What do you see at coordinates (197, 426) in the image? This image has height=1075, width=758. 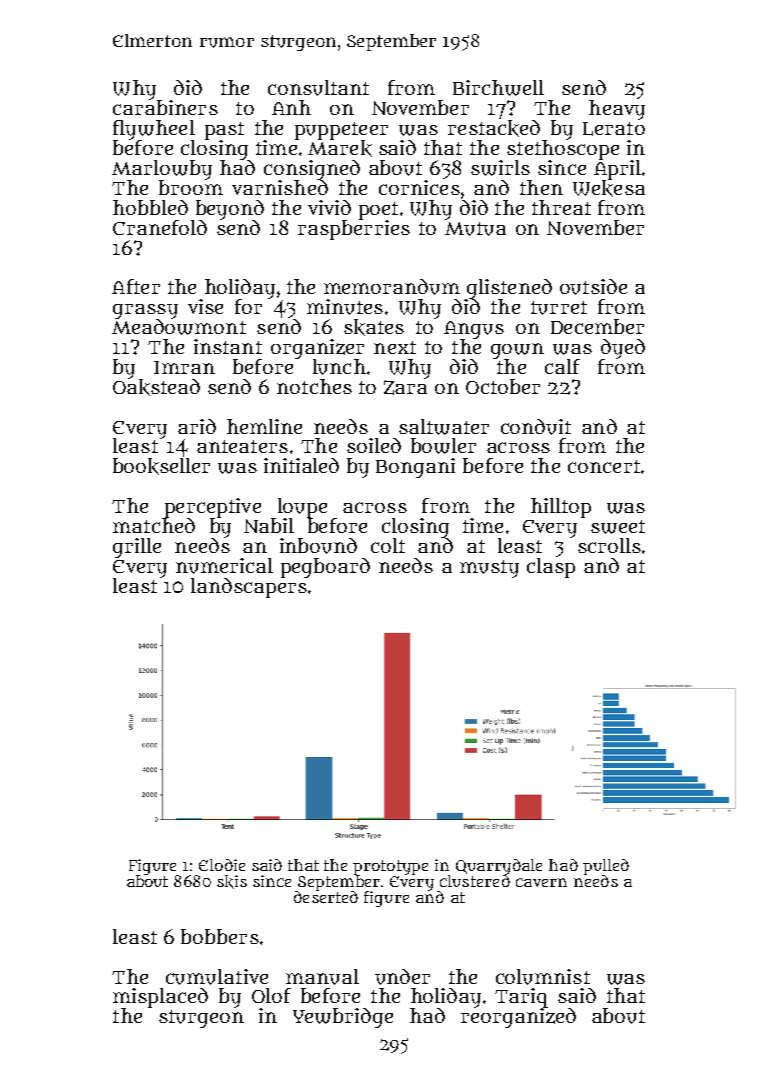 I see `arid` at bounding box center [197, 426].
